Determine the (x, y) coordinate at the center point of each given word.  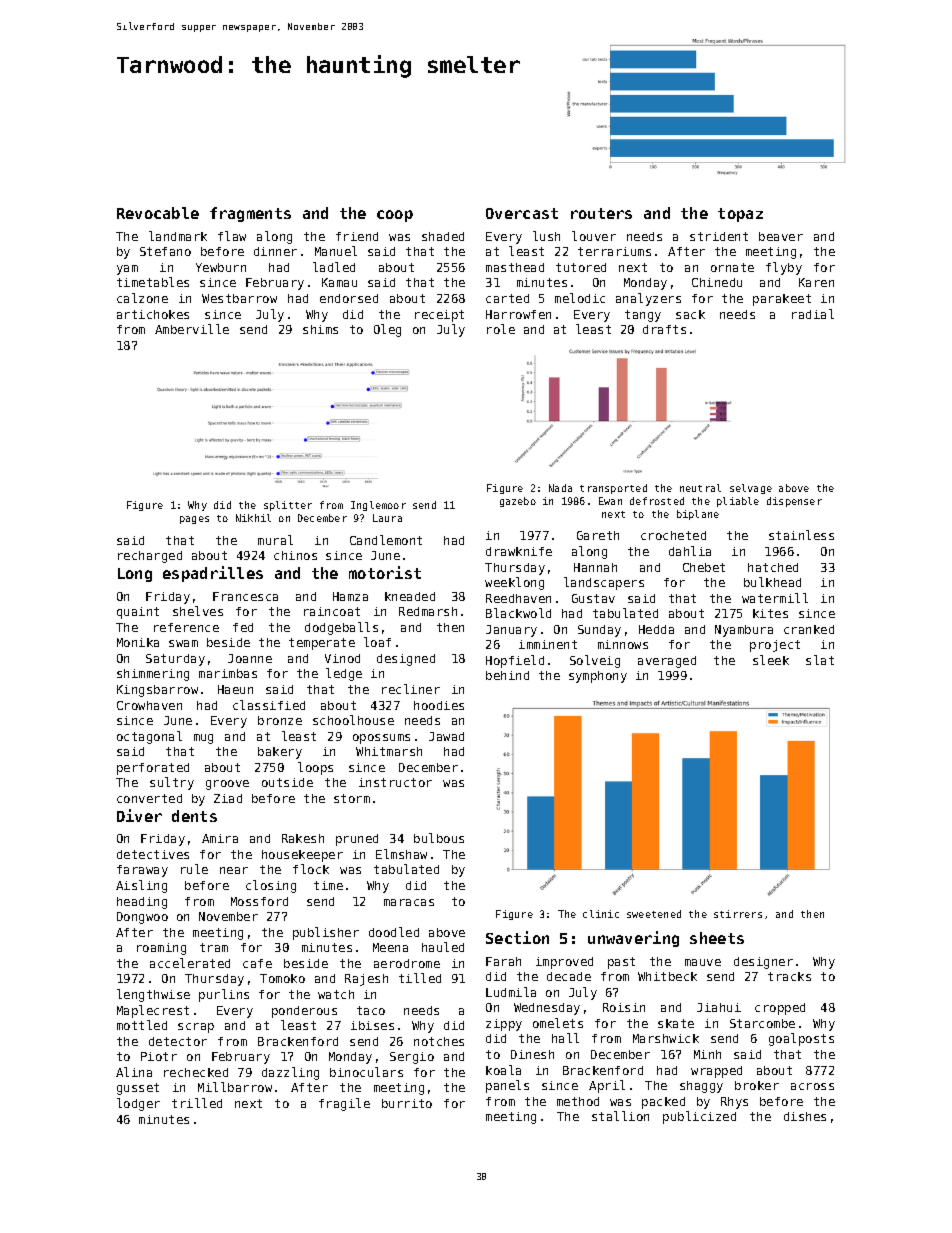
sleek (771, 660)
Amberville (192, 329)
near (234, 870)
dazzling (290, 1073)
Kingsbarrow (157, 691)
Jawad (446, 736)
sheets (717, 938)
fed (243, 627)
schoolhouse (353, 720)
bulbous (439, 838)
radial (813, 314)
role (501, 329)
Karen (816, 282)
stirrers (738, 914)
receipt (439, 316)
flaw (232, 236)
